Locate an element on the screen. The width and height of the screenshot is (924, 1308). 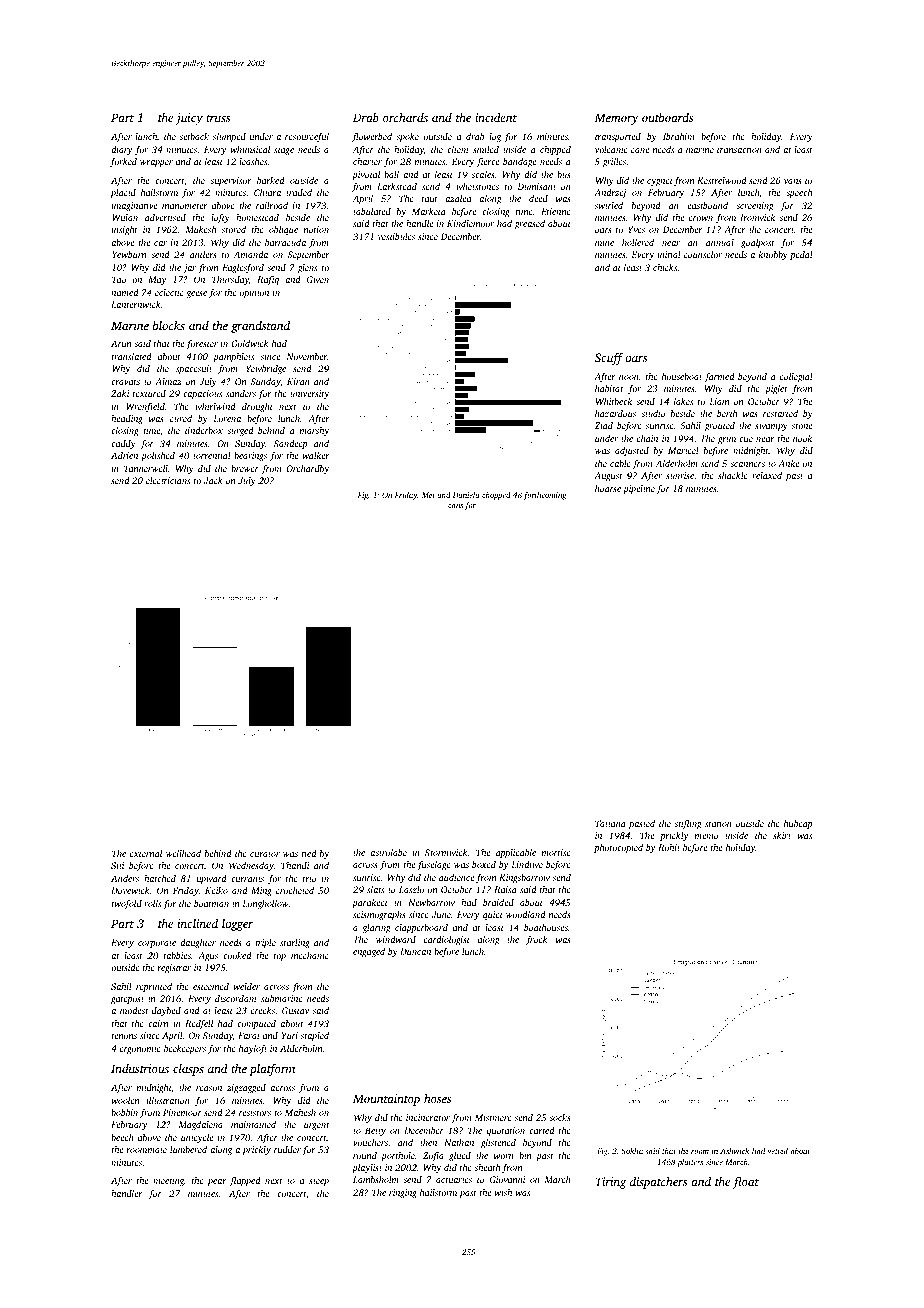
frock is located at coordinates (536, 940).
